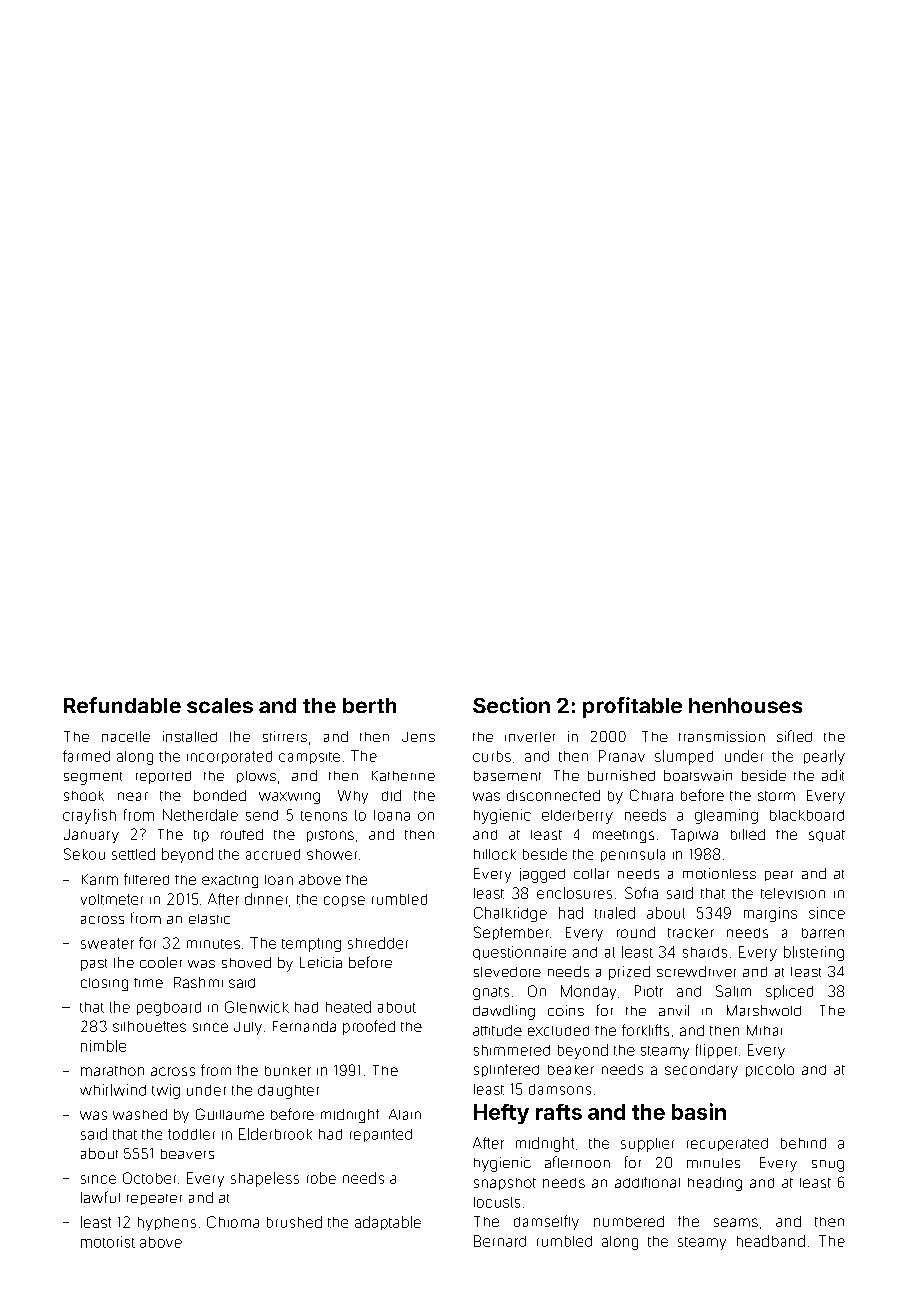 This image has width=908, height=1316. Describe the element at coordinates (510, 914) in the image. I see `Chalkridge` at that location.
